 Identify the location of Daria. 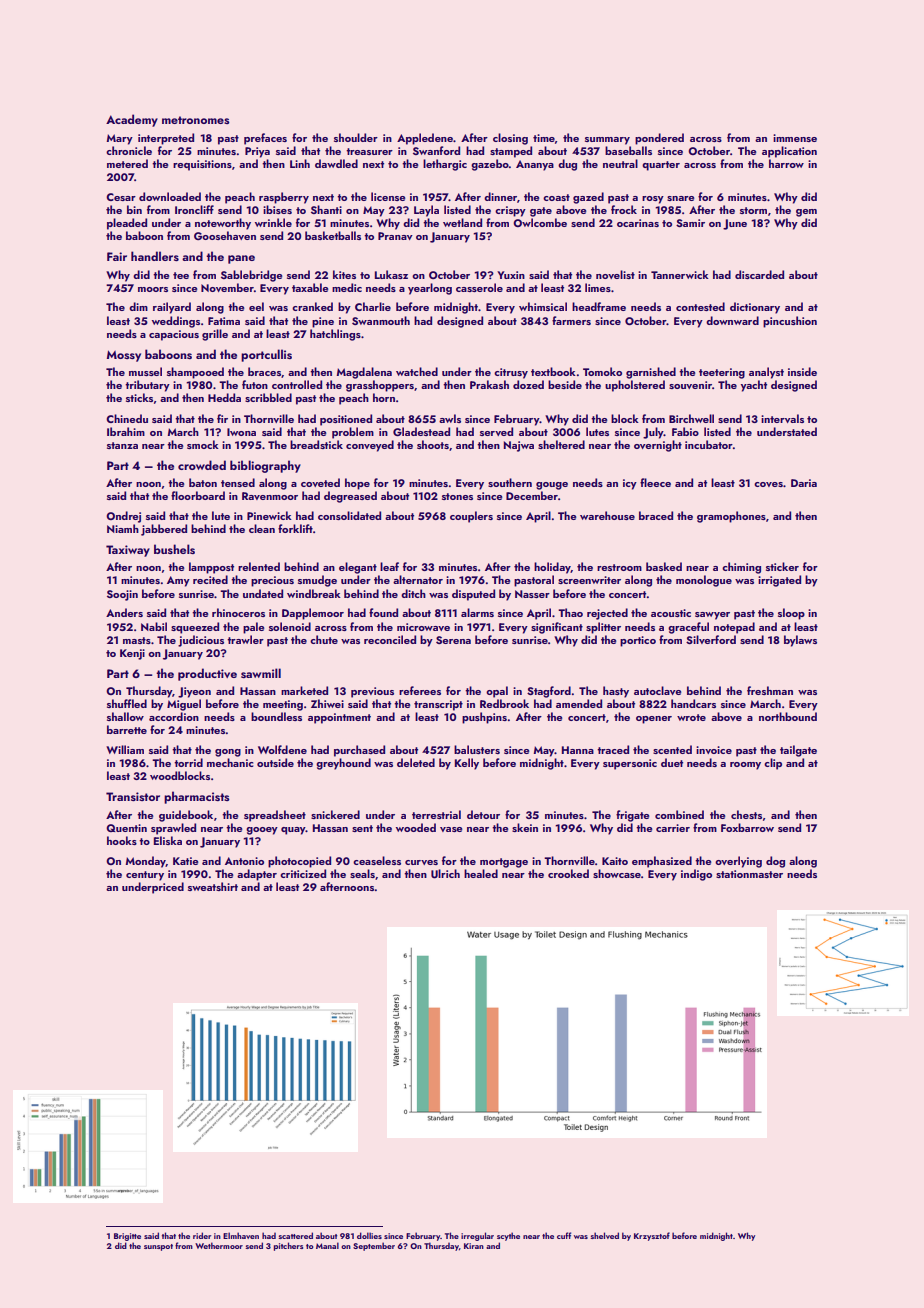
(804, 483).
